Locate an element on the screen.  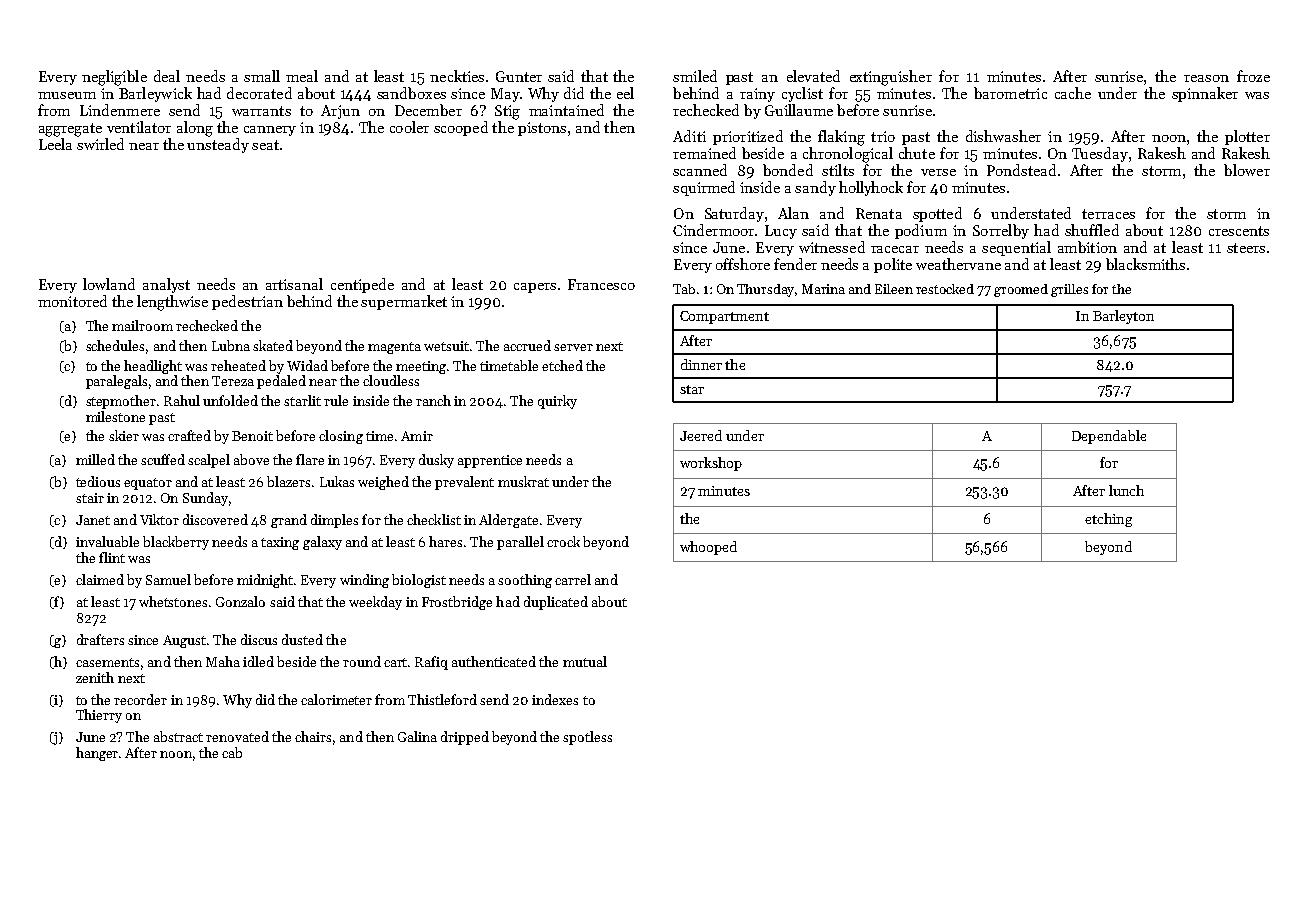
Dependable is located at coordinates (1109, 437).
